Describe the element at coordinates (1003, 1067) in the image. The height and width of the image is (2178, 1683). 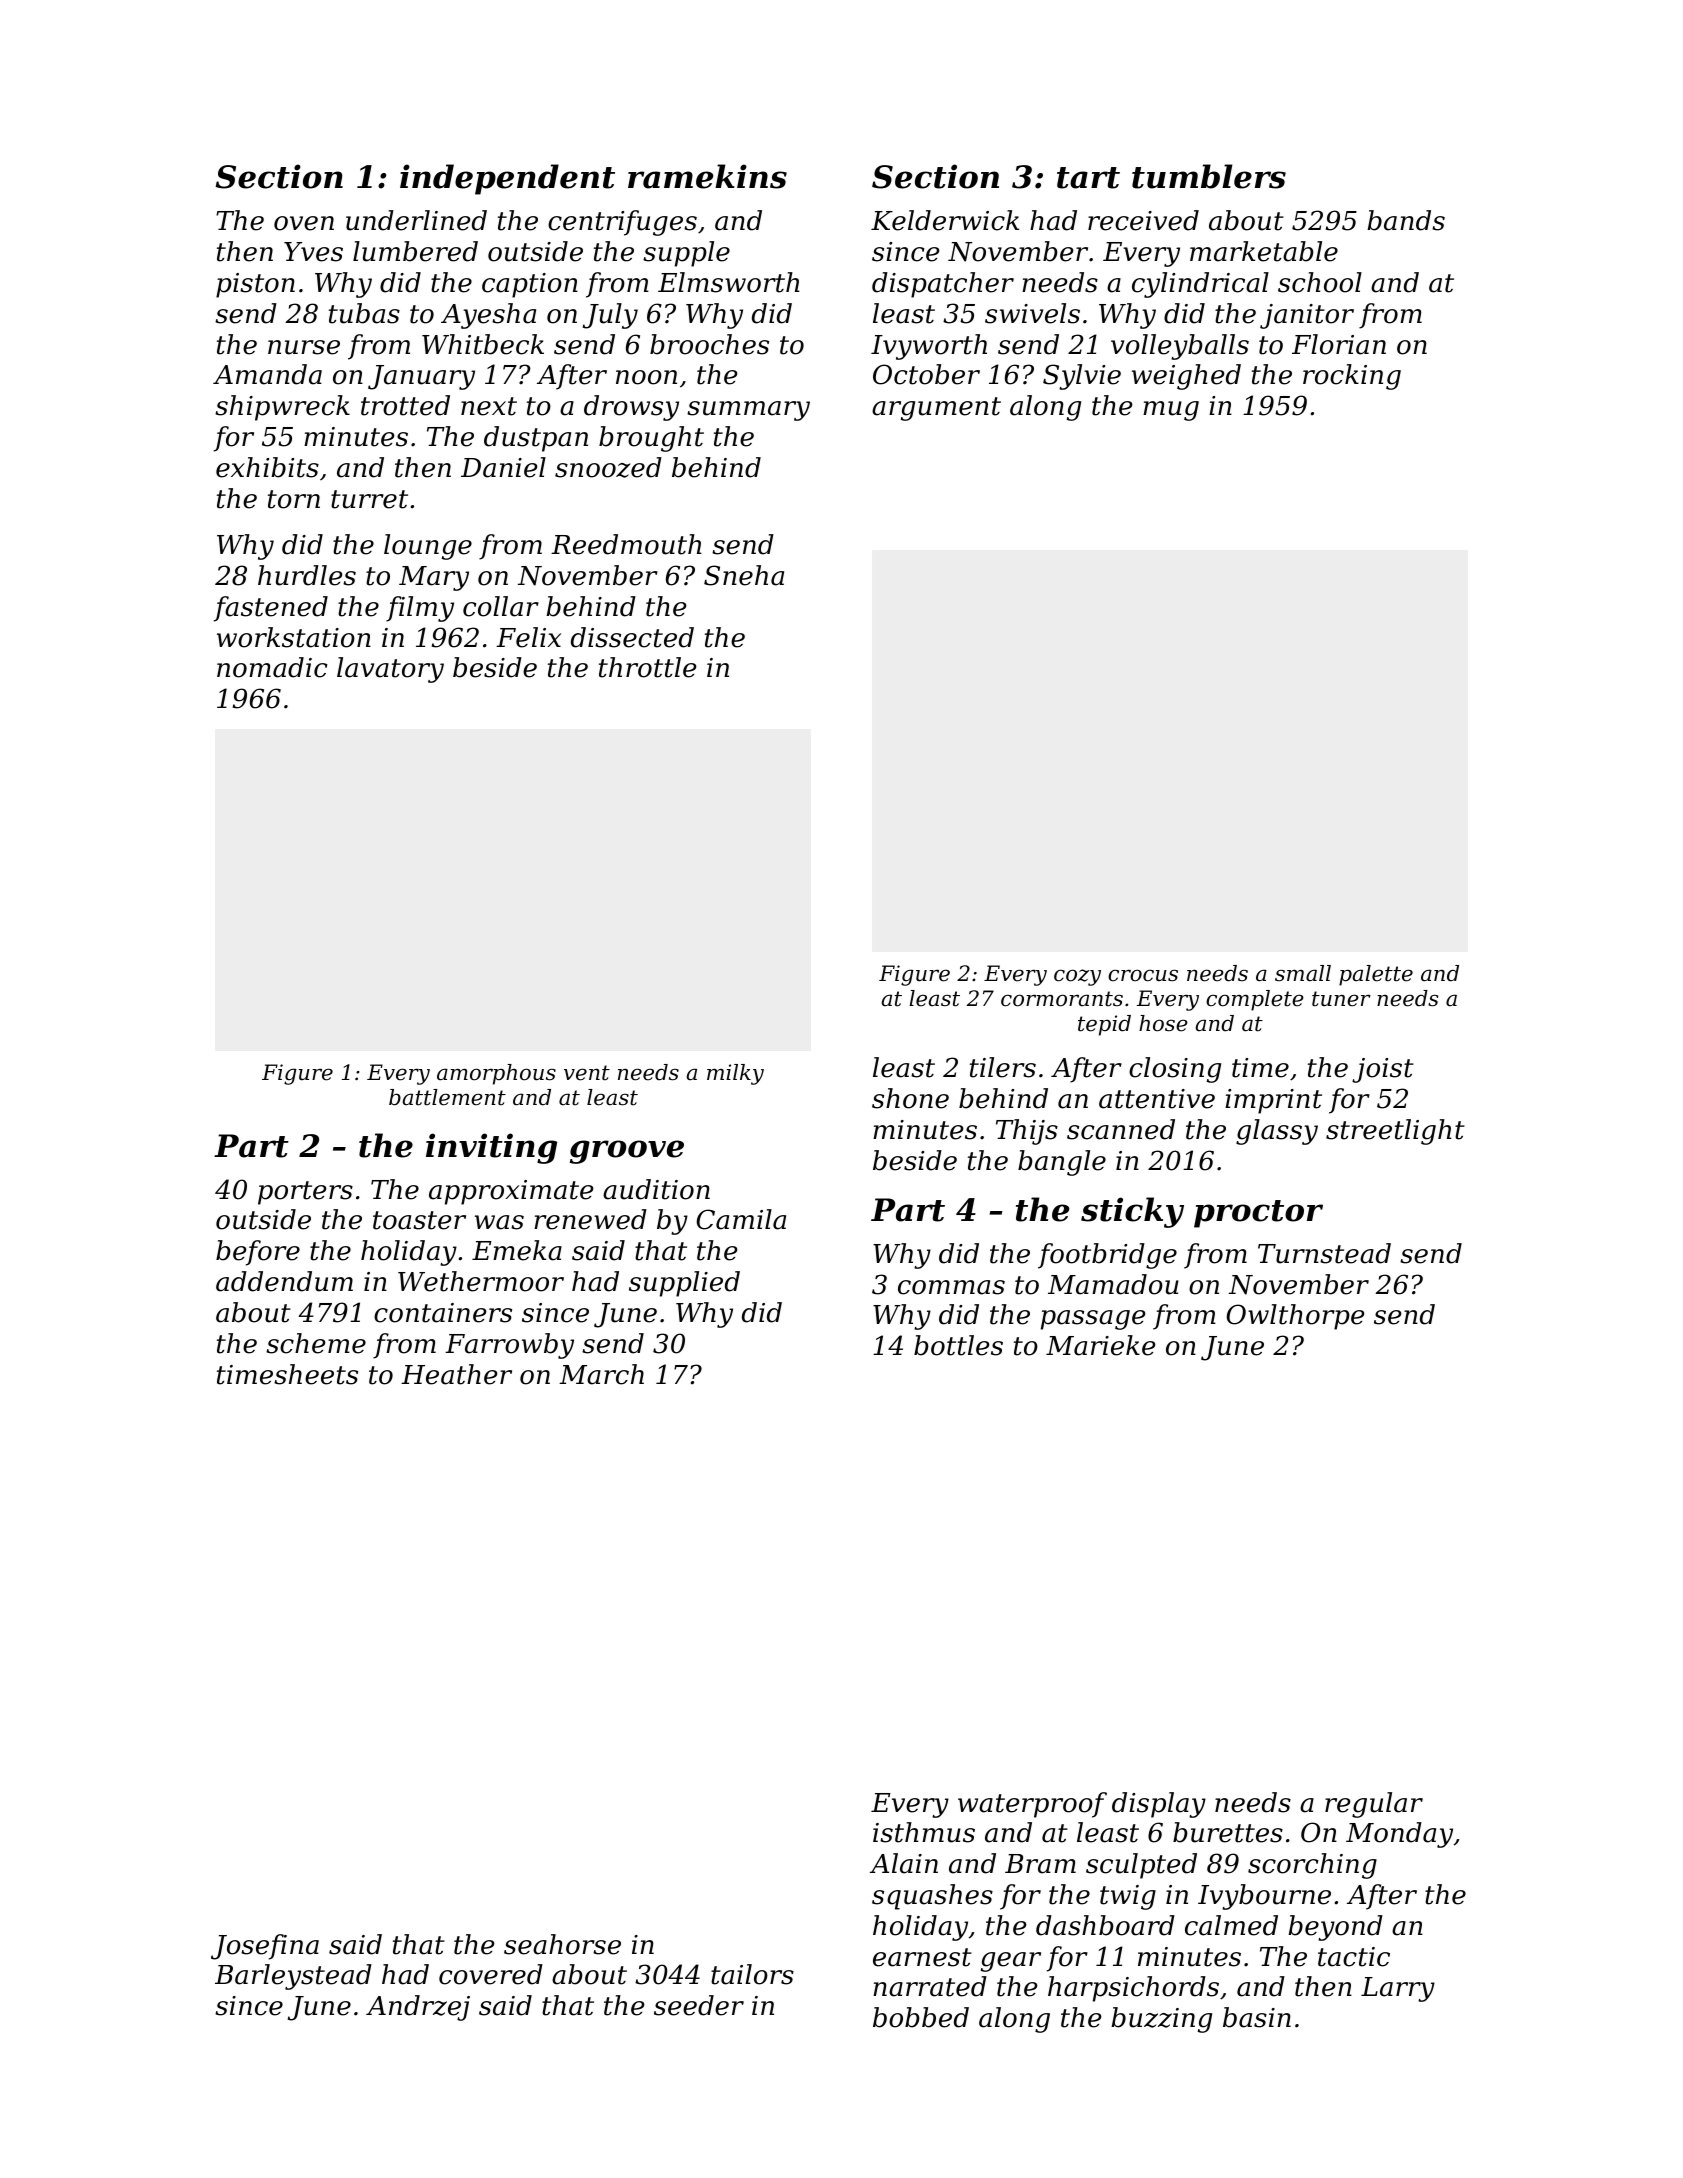
I see `tilers` at that location.
